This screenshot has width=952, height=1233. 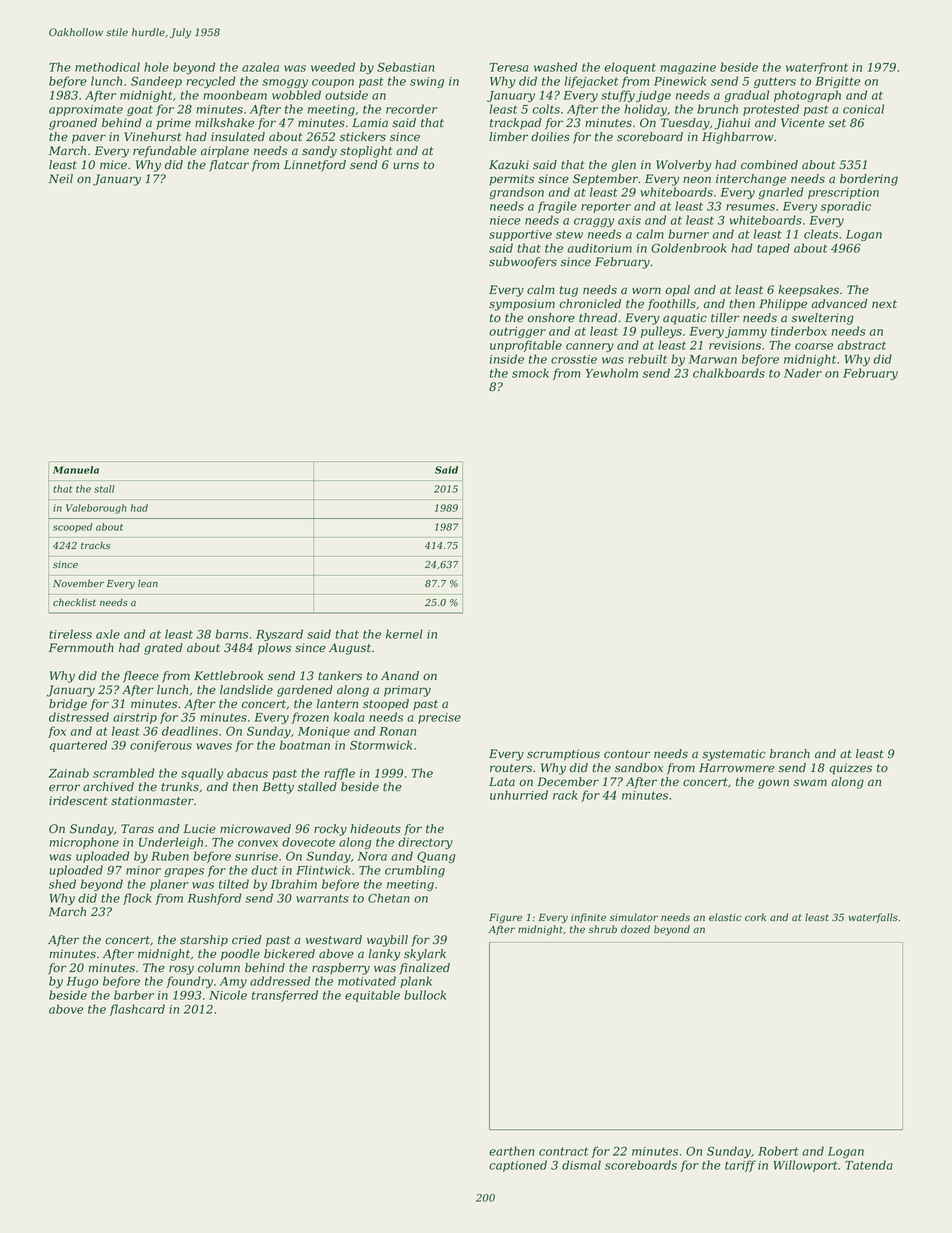 What do you see at coordinates (790, 754) in the screenshot?
I see `branch` at bounding box center [790, 754].
